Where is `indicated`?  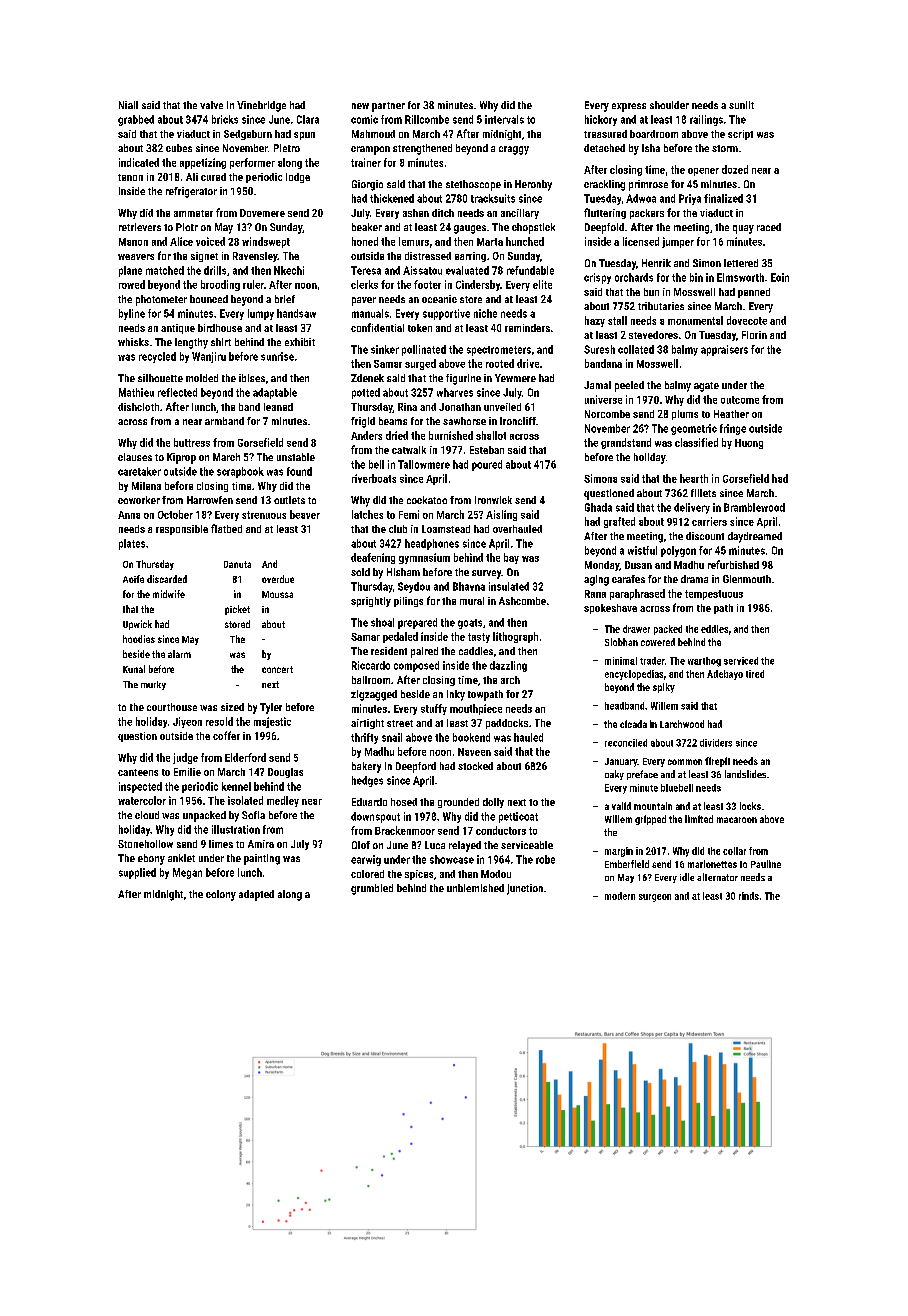
indicated is located at coordinates (139, 162).
